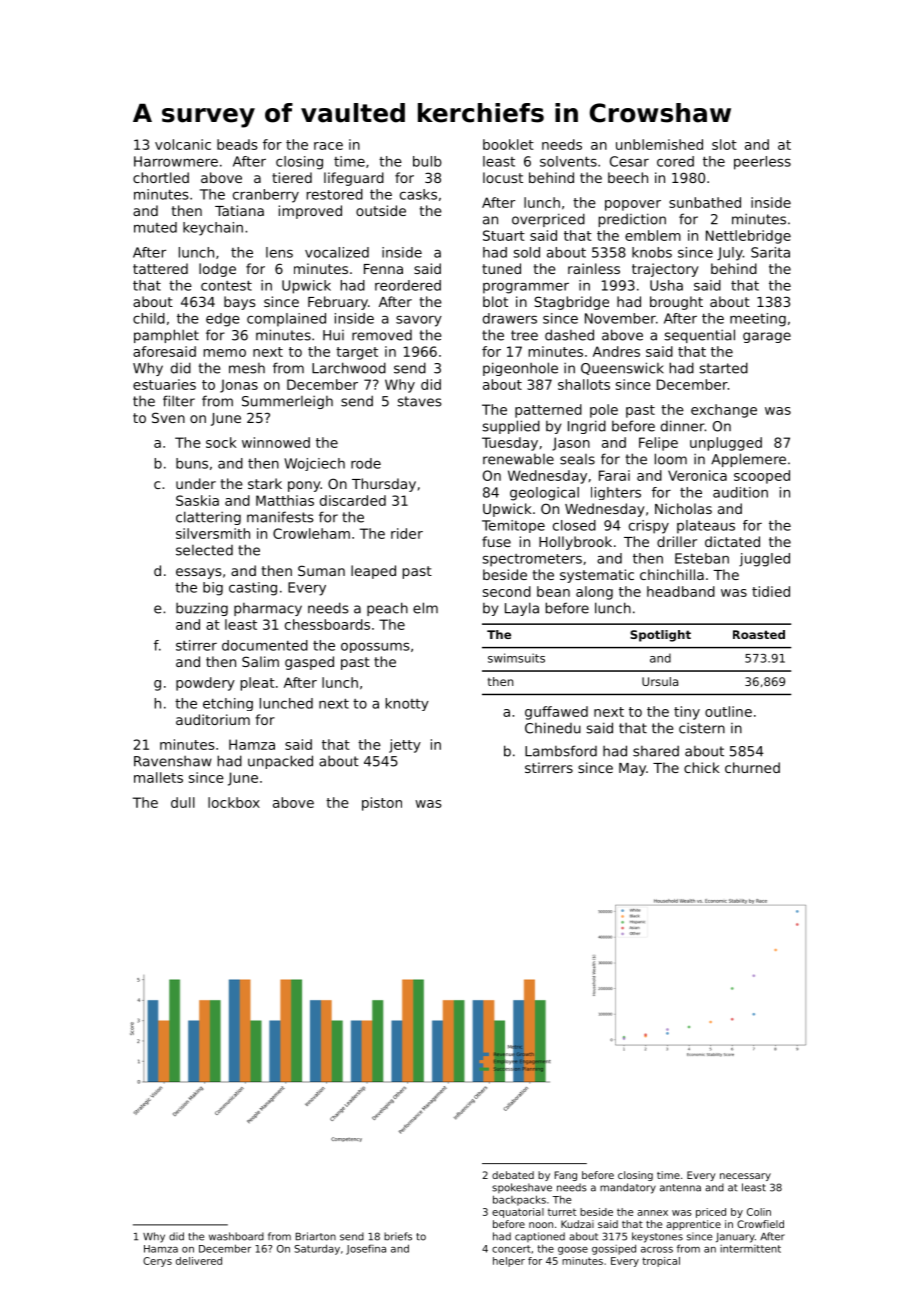  What do you see at coordinates (199, 1261) in the screenshot?
I see `delivered` at bounding box center [199, 1261].
